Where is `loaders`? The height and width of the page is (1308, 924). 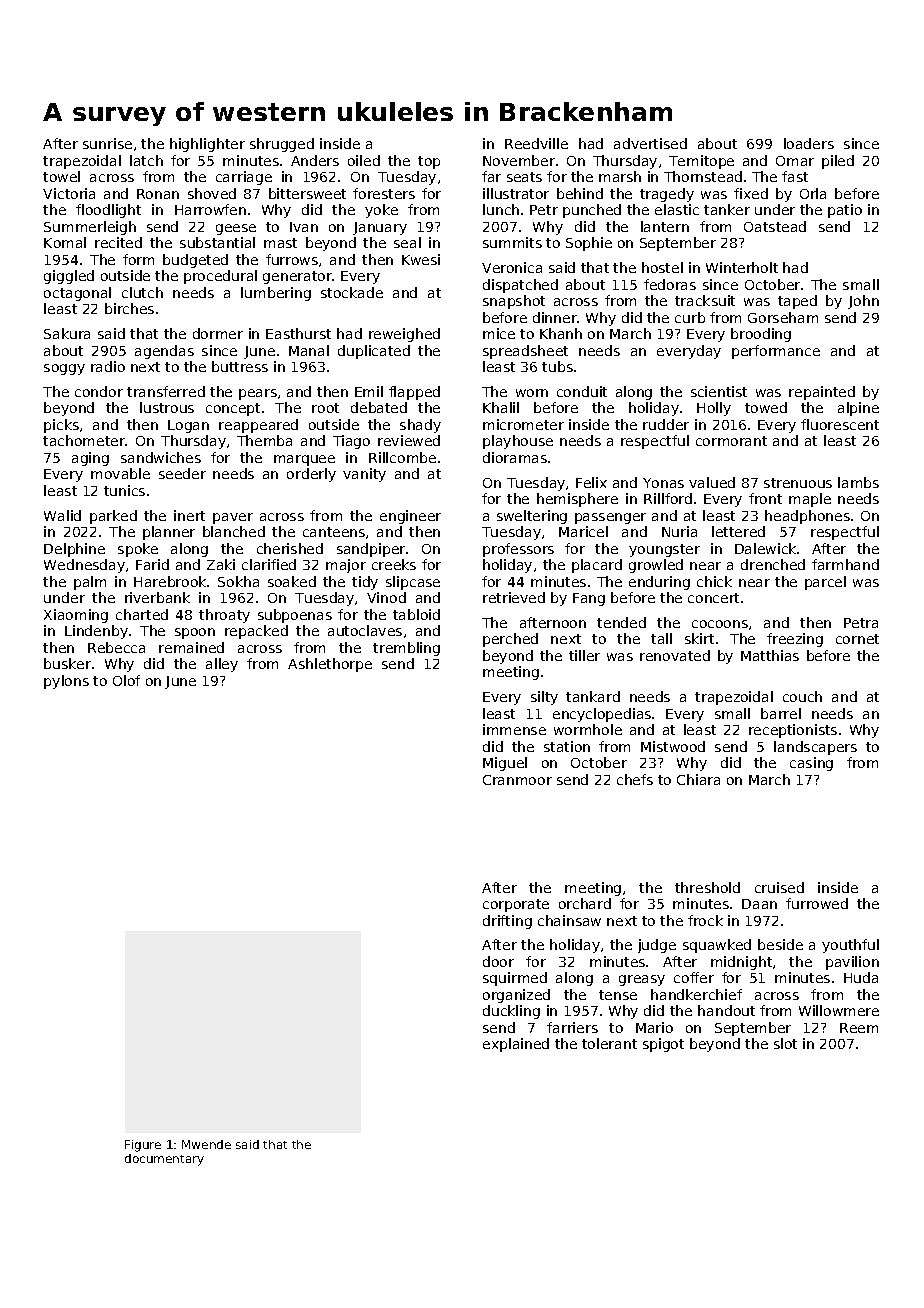
loaders is located at coordinates (809, 143).
